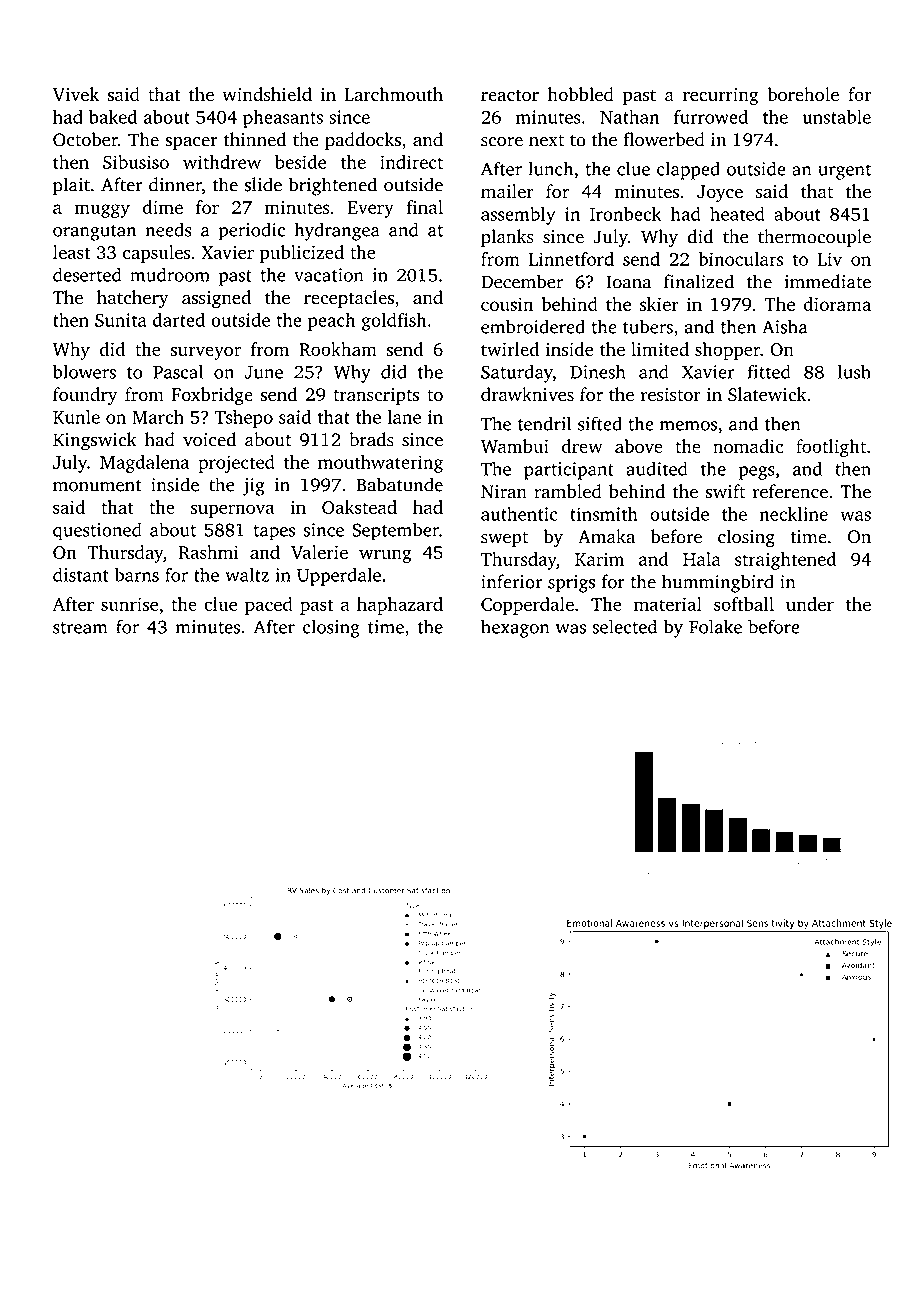 The height and width of the screenshot is (1308, 924). I want to click on Slatewick, so click(767, 394).
